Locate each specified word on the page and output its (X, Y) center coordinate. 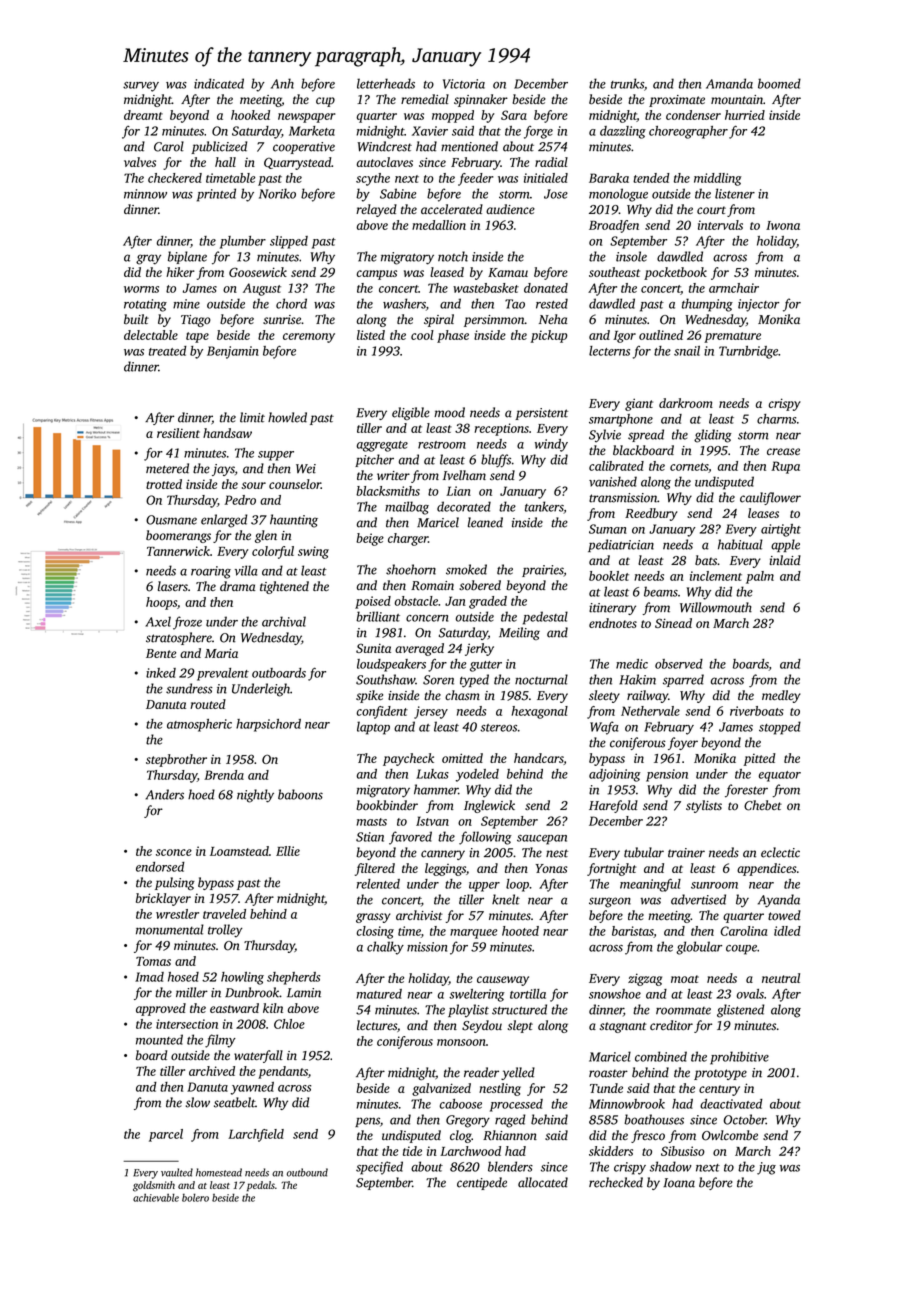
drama (237, 586)
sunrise (282, 320)
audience (510, 209)
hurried (745, 115)
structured (519, 1009)
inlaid (785, 560)
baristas (633, 932)
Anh (282, 83)
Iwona (783, 225)
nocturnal (541, 679)
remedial (425, 99)
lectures (377, 1025)
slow (198, 1102)
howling (242, 978)
